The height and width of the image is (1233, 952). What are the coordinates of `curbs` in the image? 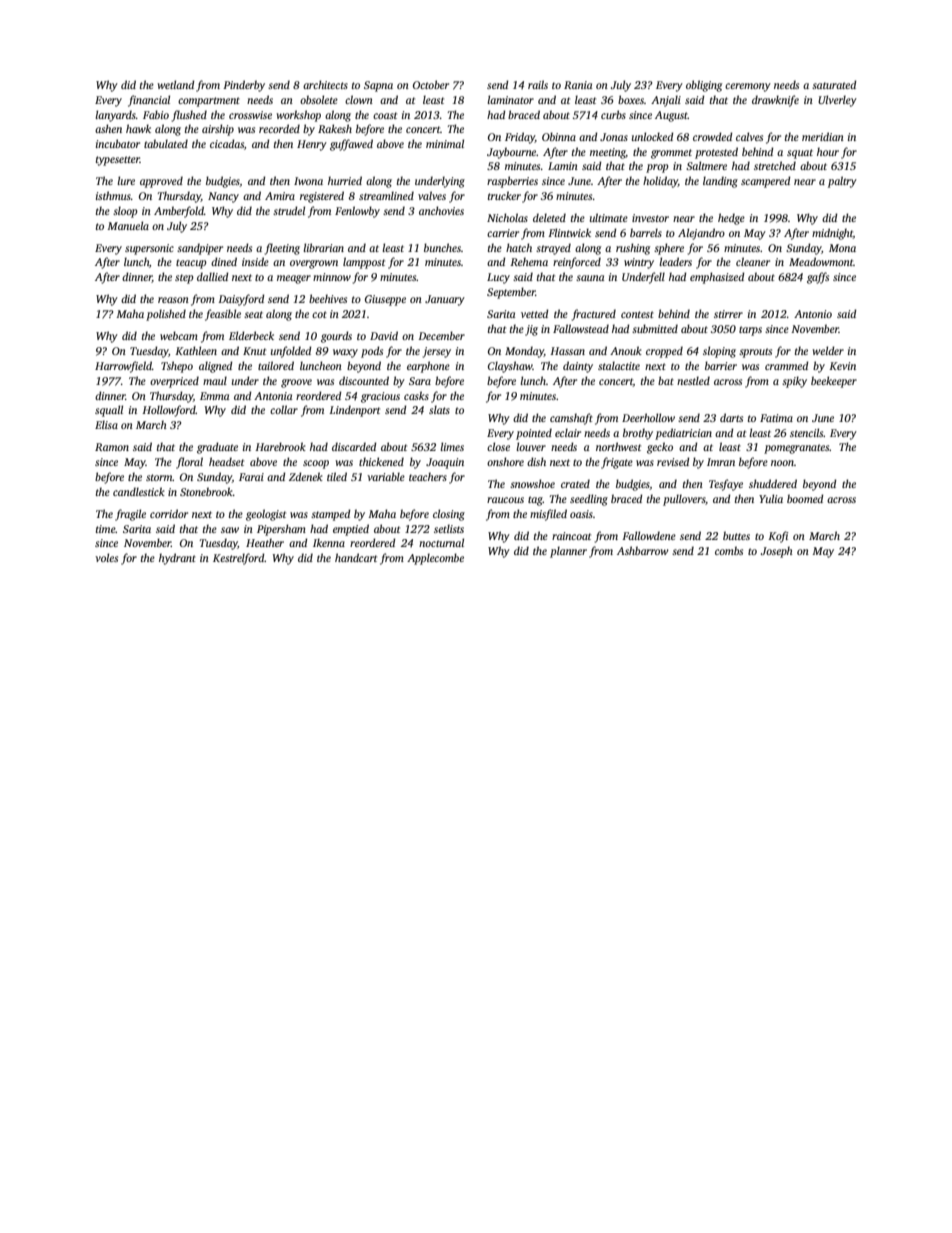 It's located at (613, 114).
